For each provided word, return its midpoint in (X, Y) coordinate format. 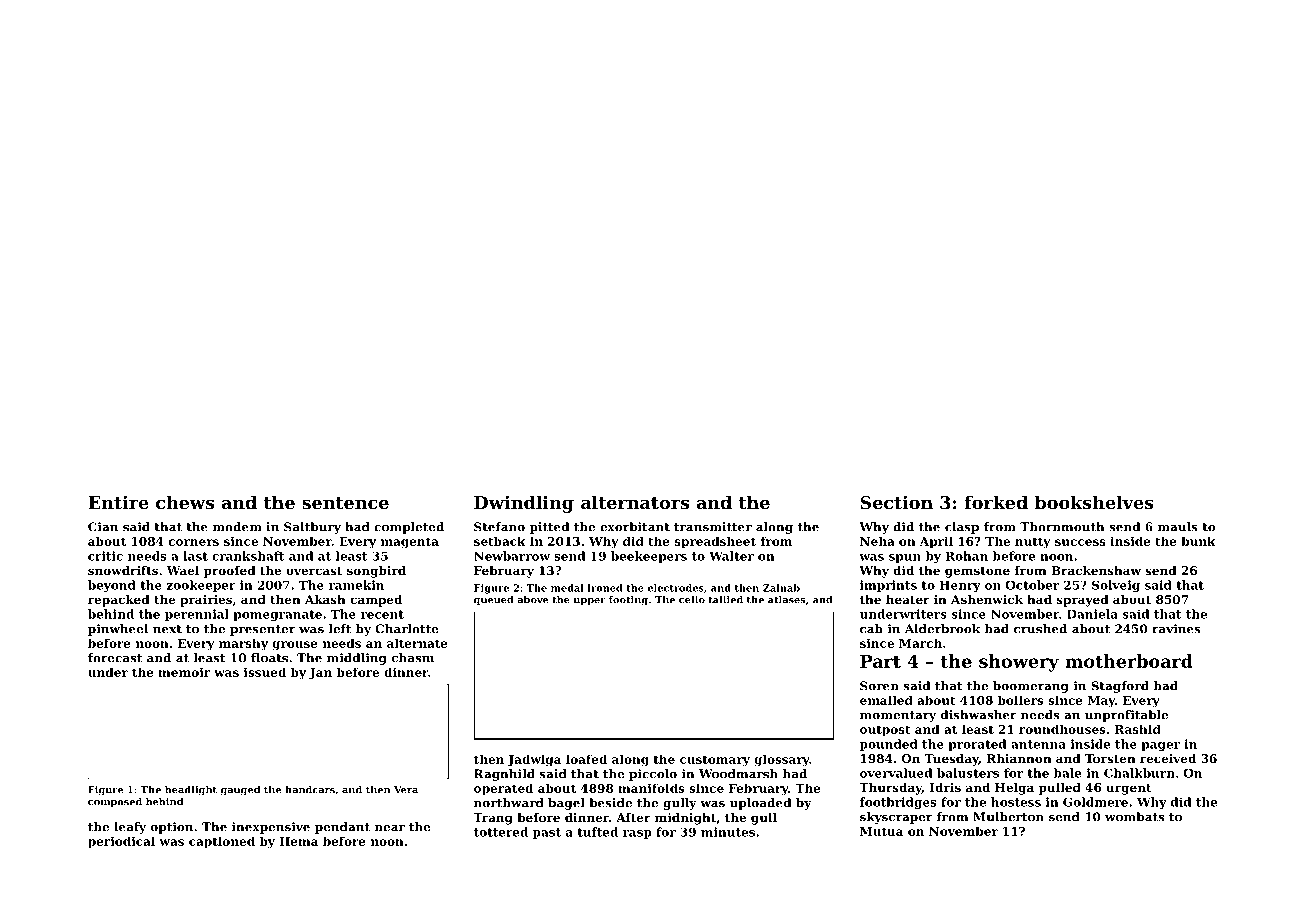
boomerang (1031, 687)
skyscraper (896, 818)
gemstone (977, 572)
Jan (320, 673)
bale (1067, 773)
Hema (298, 841)
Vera (406, 790)
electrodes (676, 588)
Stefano (499, 527)
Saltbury (312, 528)
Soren (879, 686)
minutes (728, 832)
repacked (119, 601)
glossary (782, 760)
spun (905, 558)
